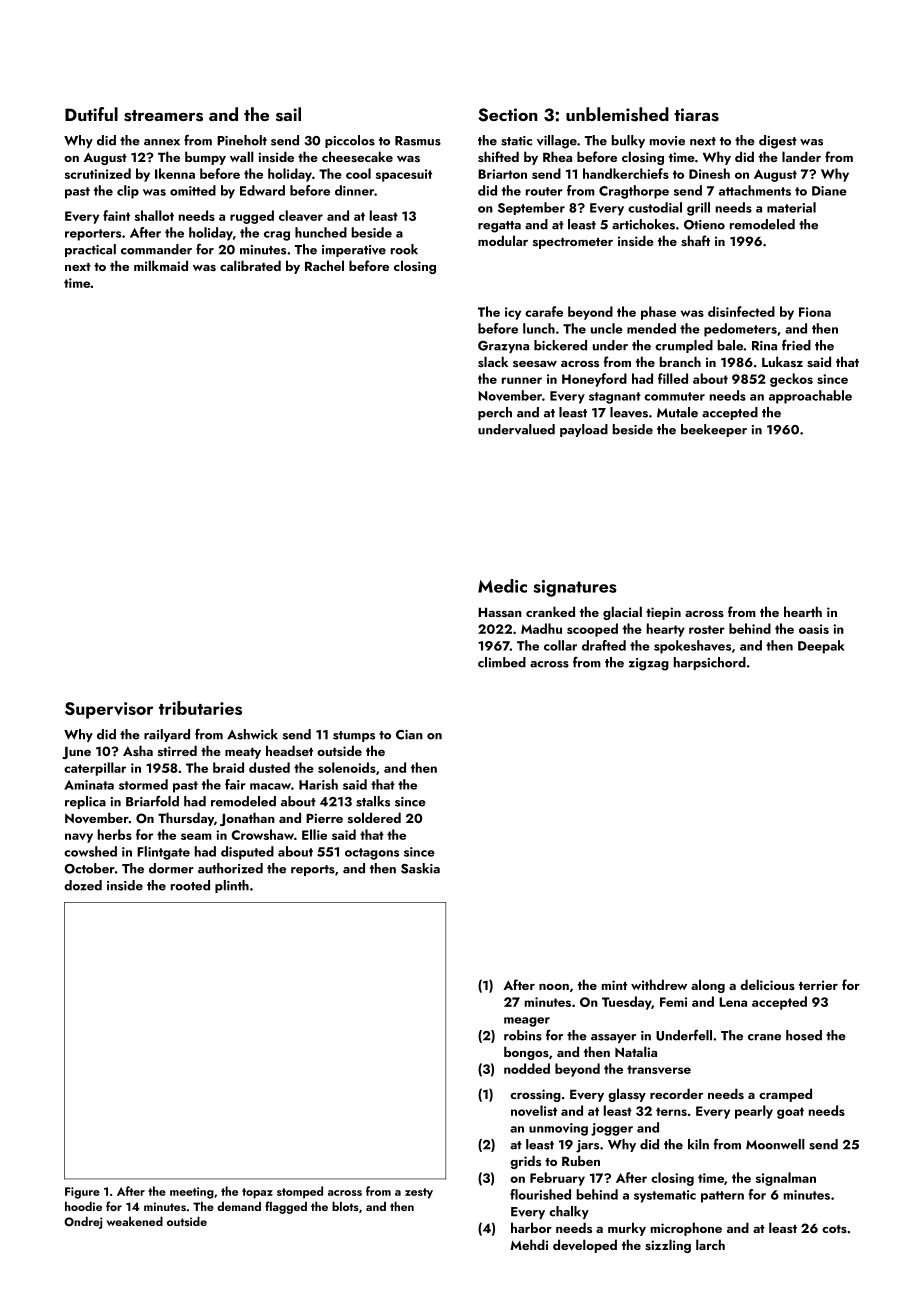 The height and width of the screenshot is (1308, 924). Describe the element at coordinates (722, 1197) in the screenshot. I see `pattern` at that location.
